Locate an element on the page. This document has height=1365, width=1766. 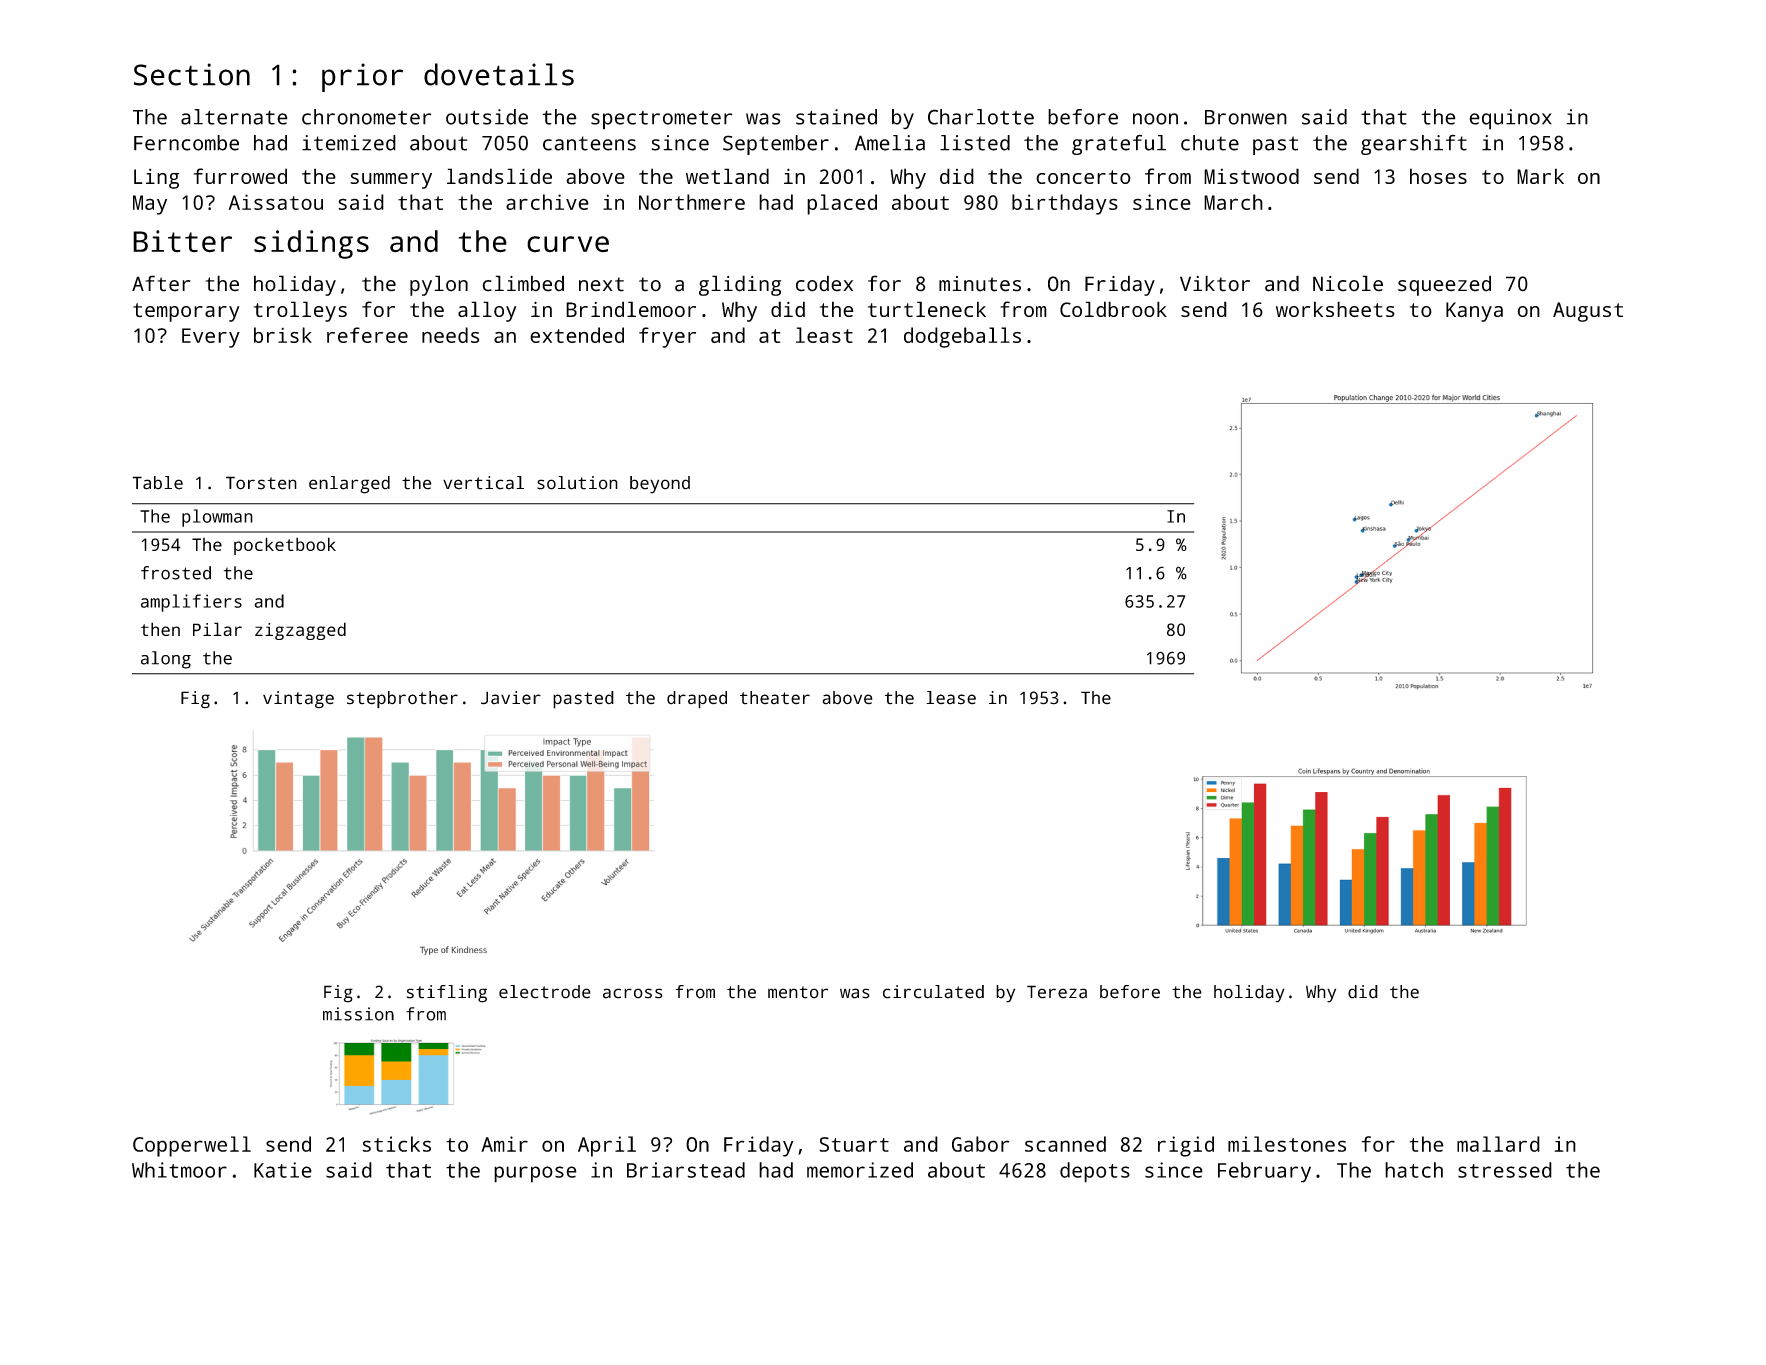
Kanya is located at coordinates (1474, 312).
